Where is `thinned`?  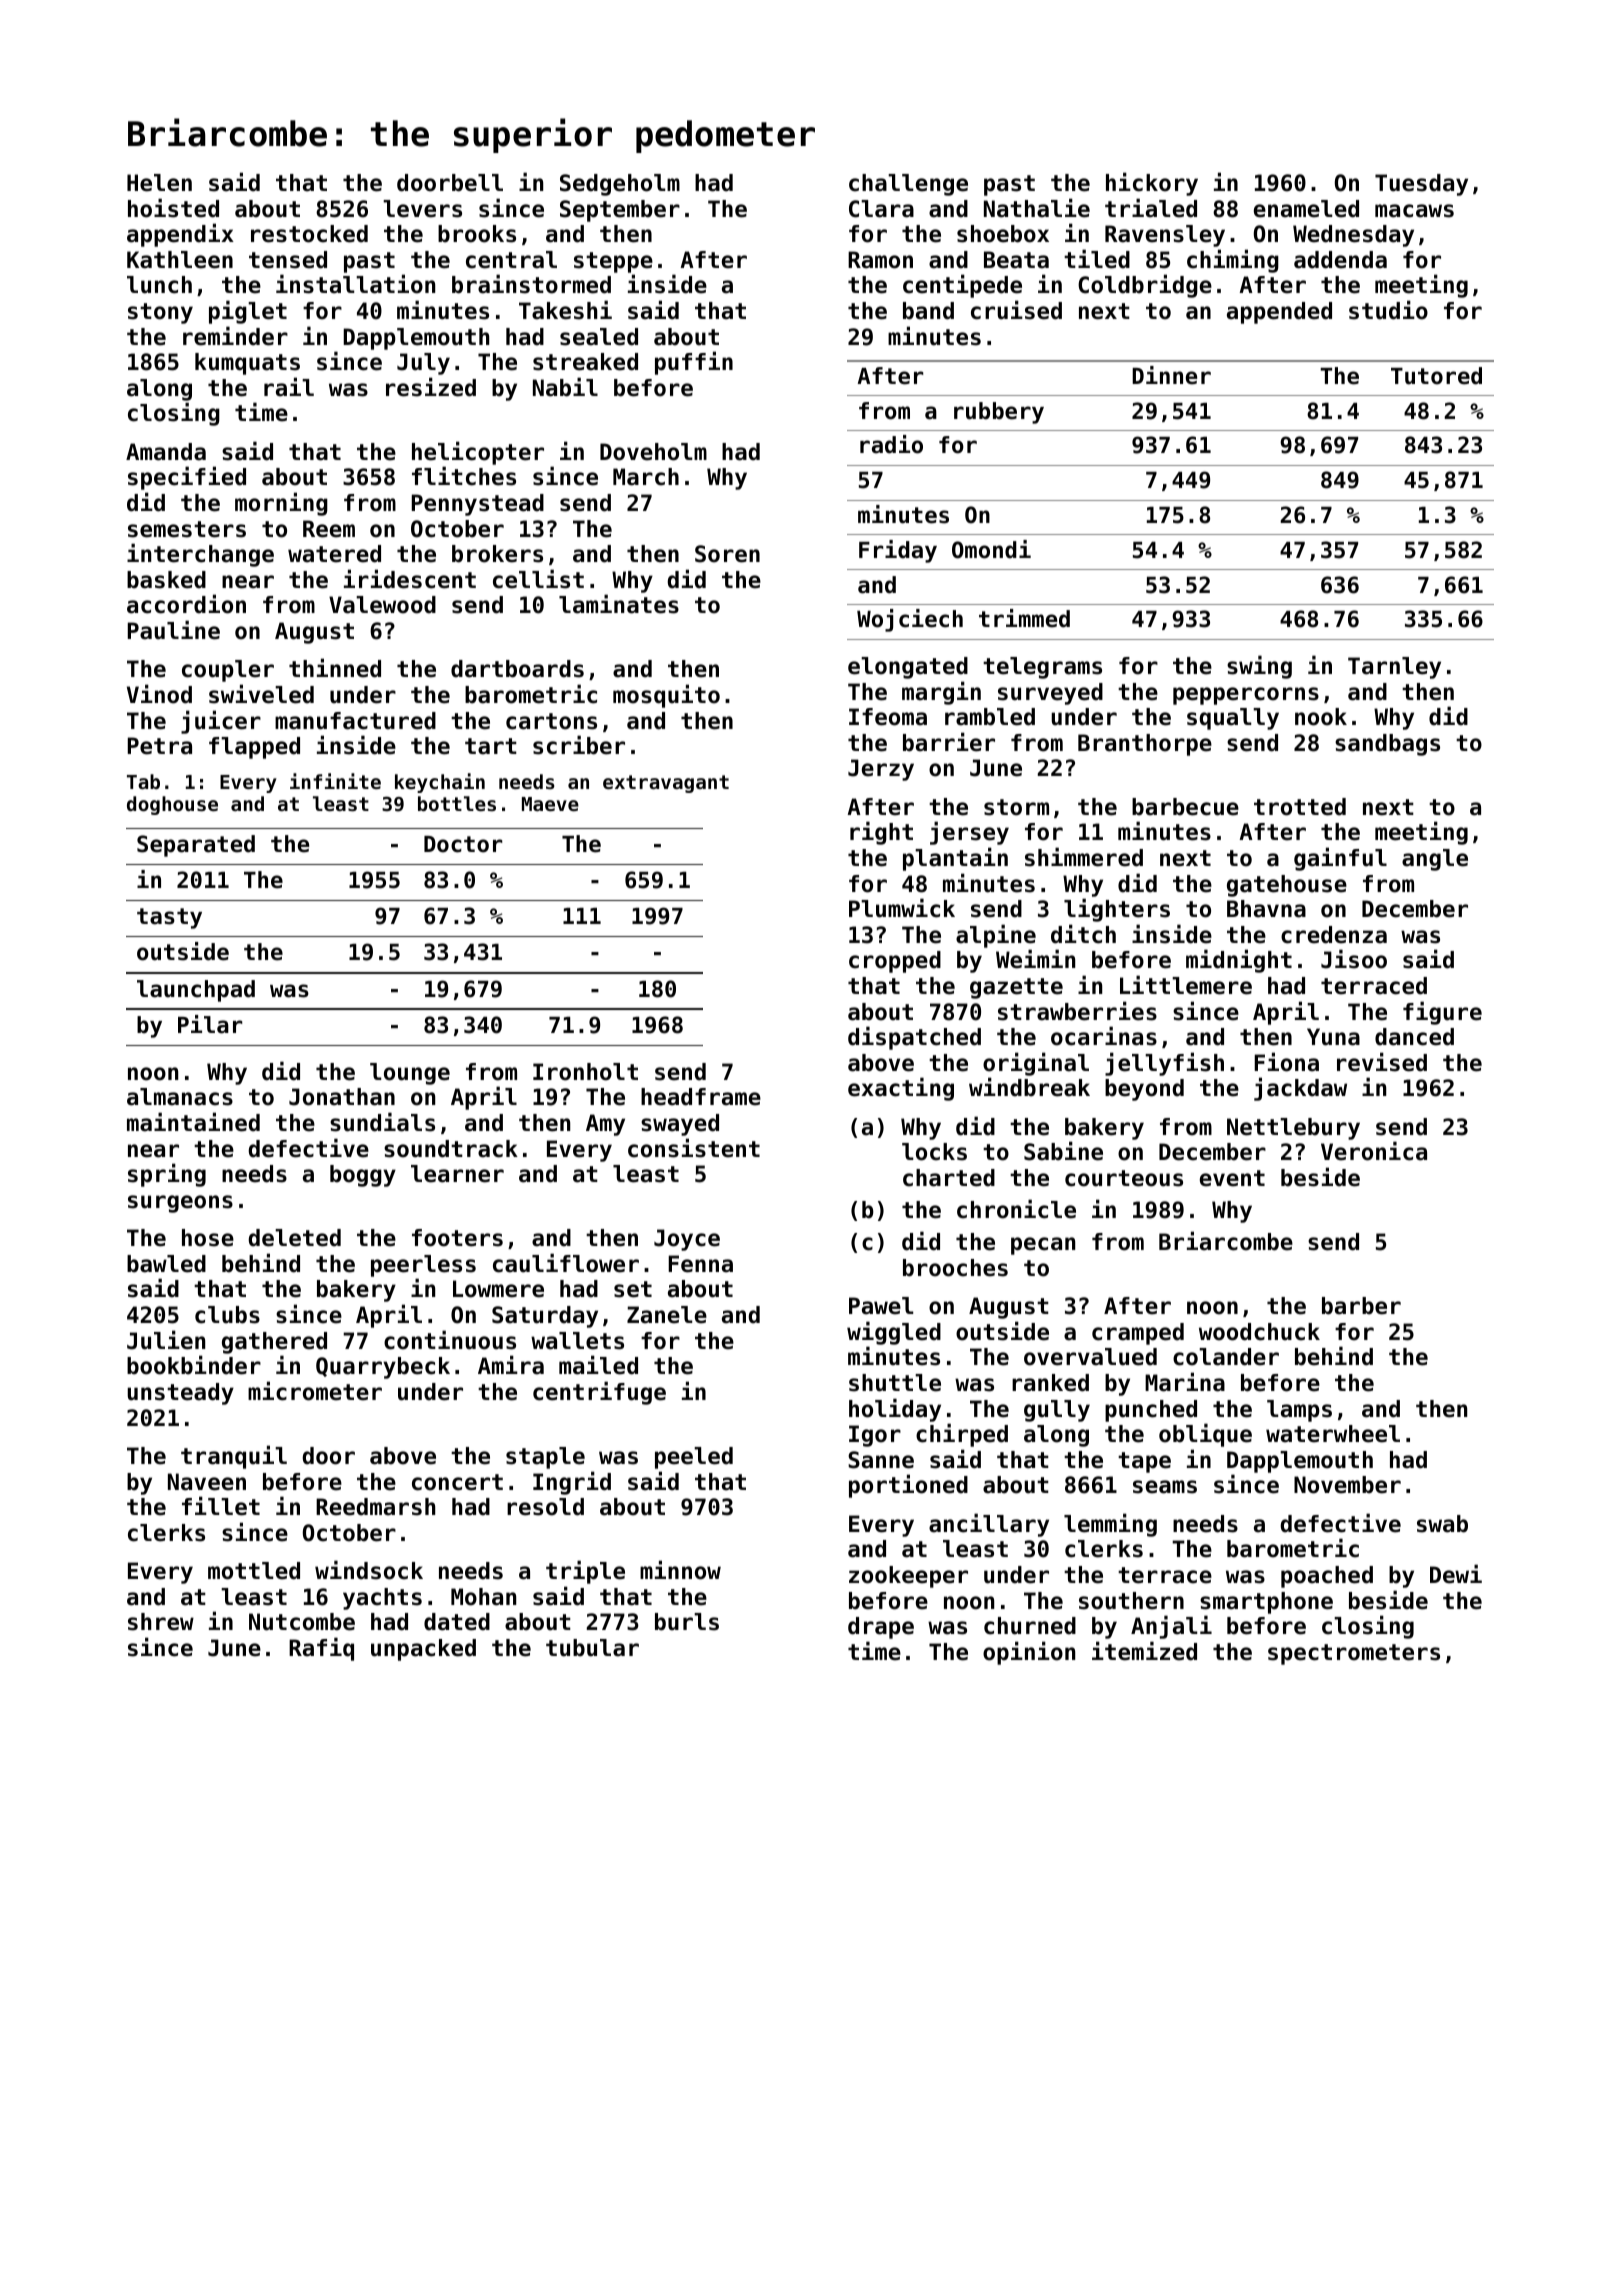
thinned is located at coordinates (335, 668).
